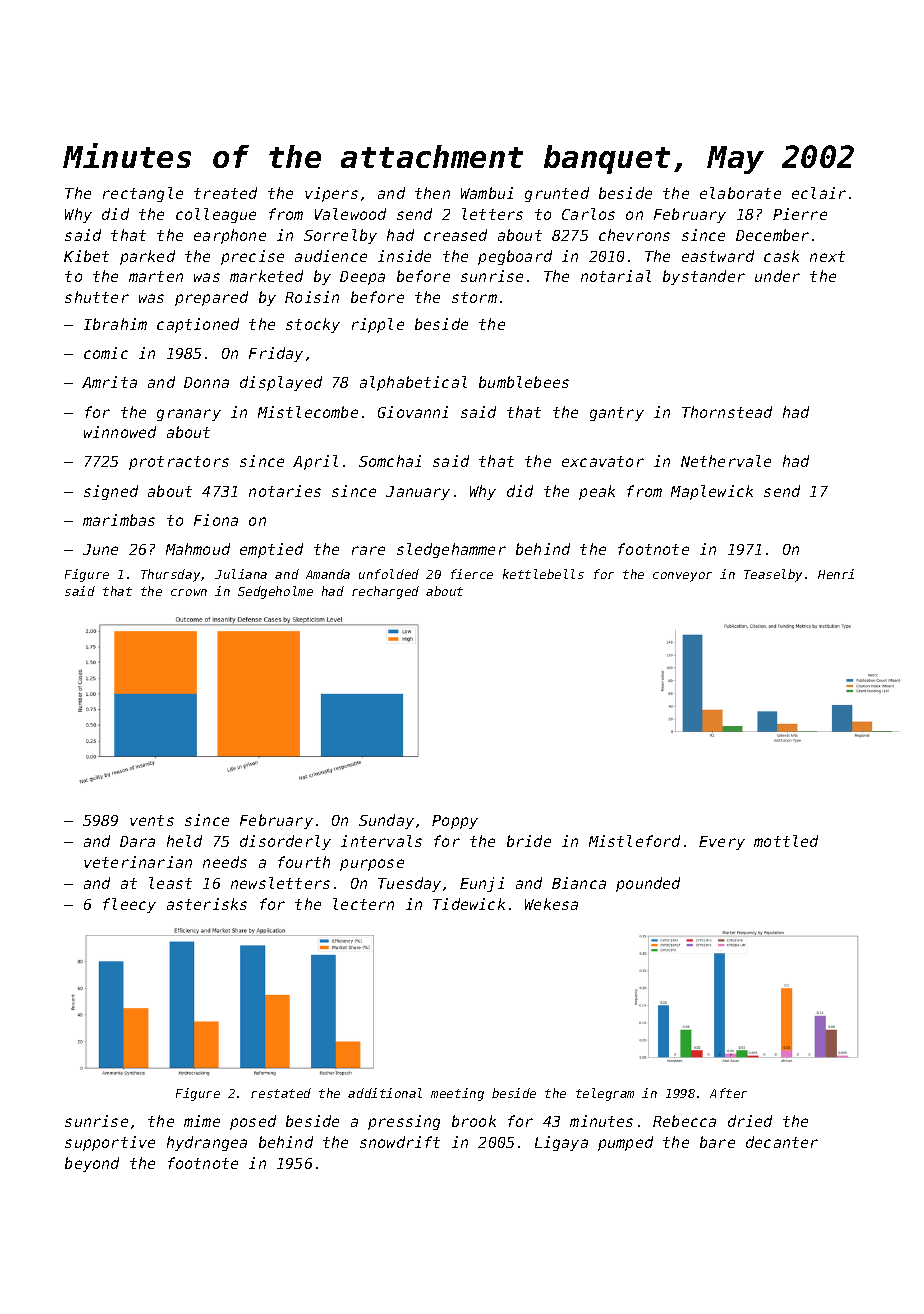 This page has height=1314, width=924. I want to click on intervals, so click(381, 841).
